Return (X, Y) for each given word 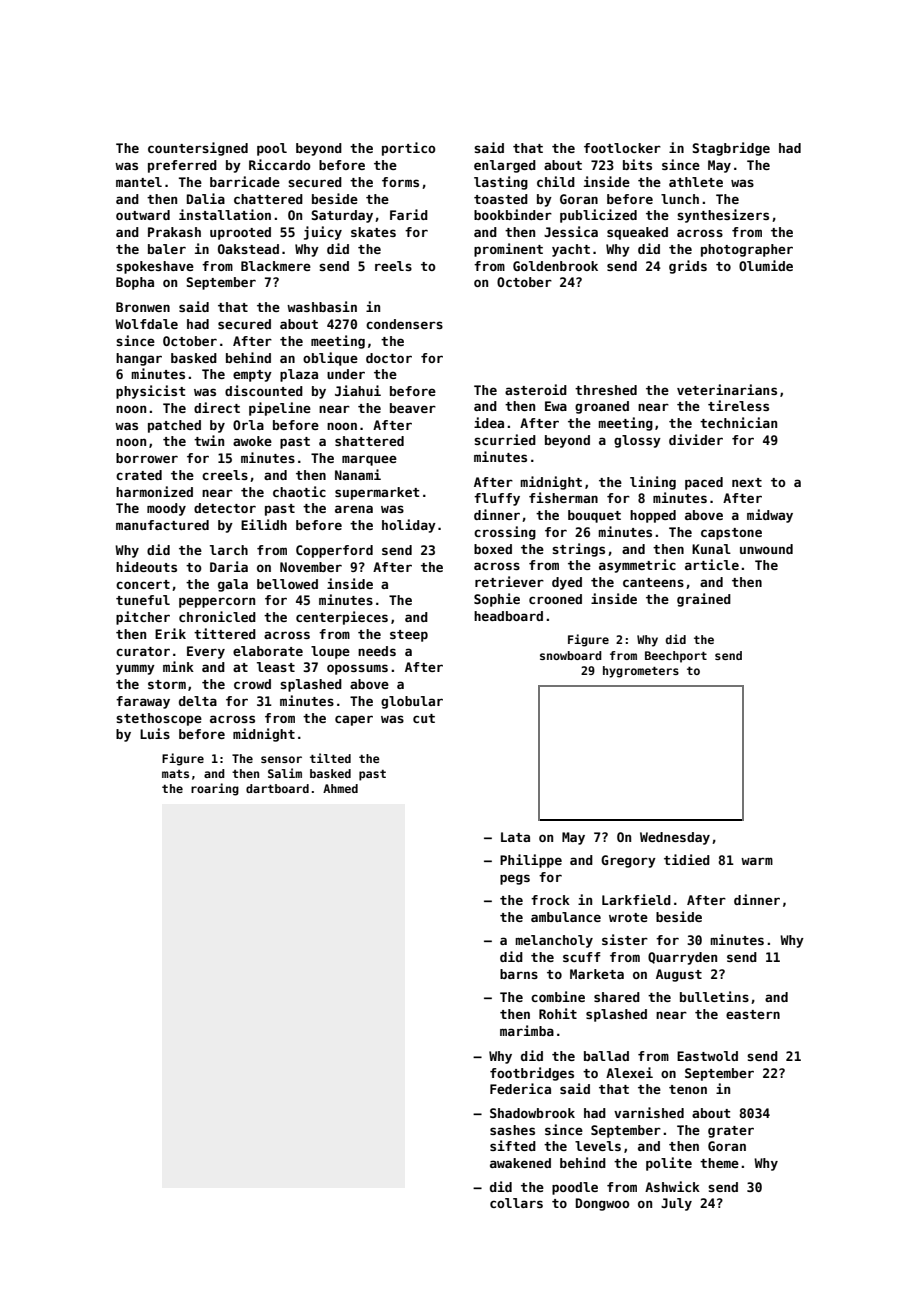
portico (409, 149)
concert (143, 584)
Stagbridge (731, 149)
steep (409, 636)
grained (704, 600)
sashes (512, 1130)
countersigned (198, 149)
